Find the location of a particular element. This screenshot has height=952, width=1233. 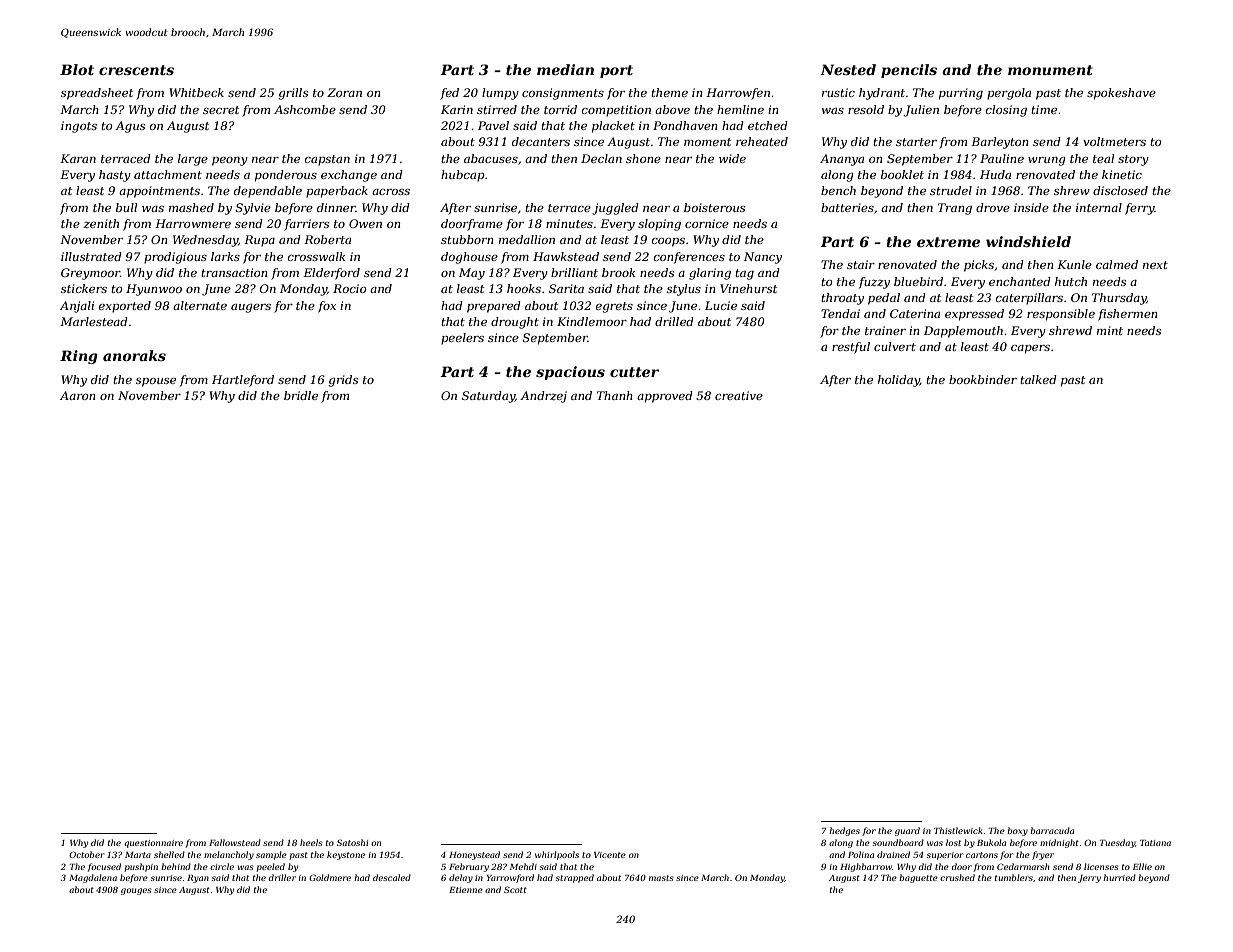

capstan is located at coordinates (327, 160).
